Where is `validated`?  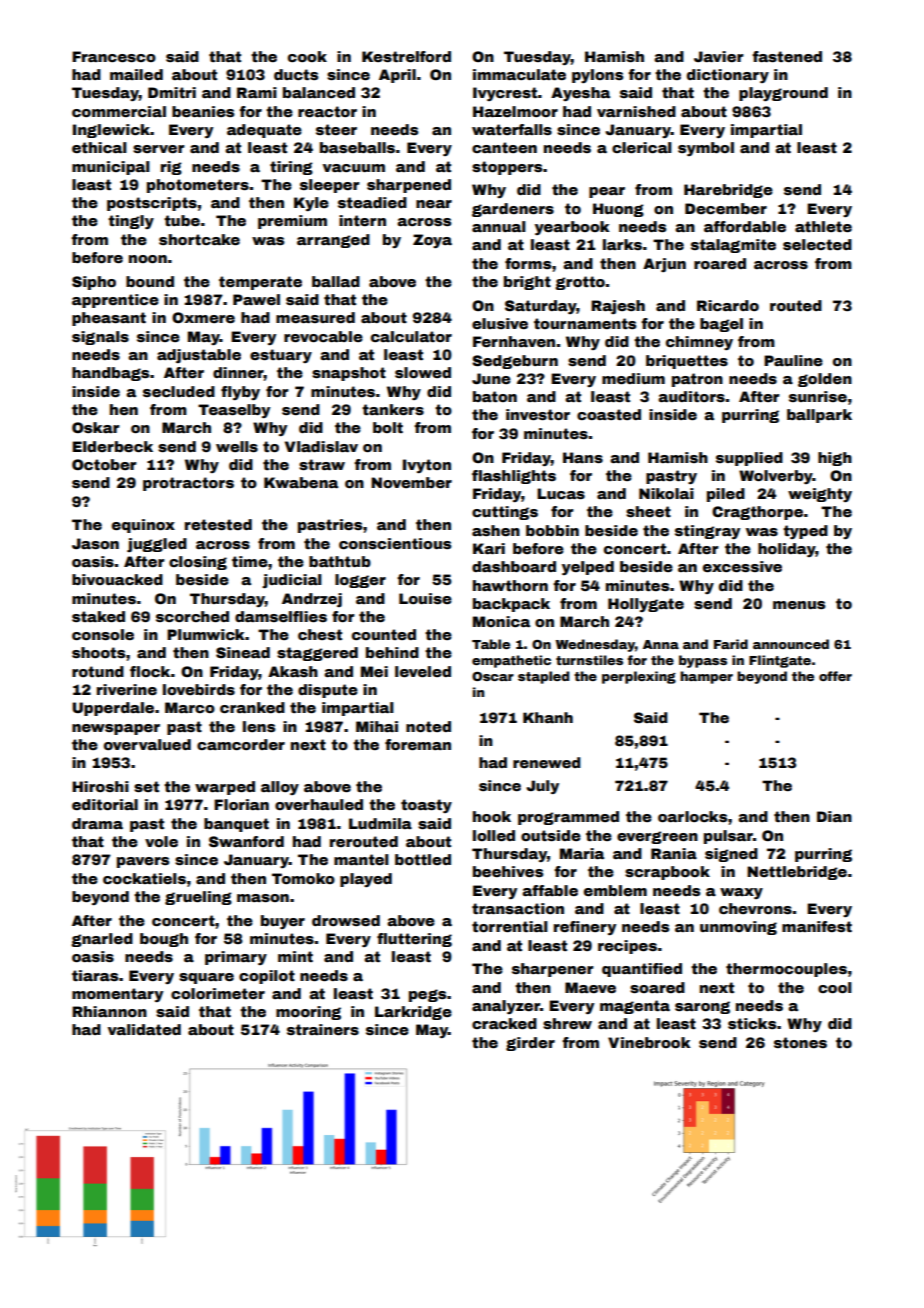 validated is located at coordinates (144, 1029).
